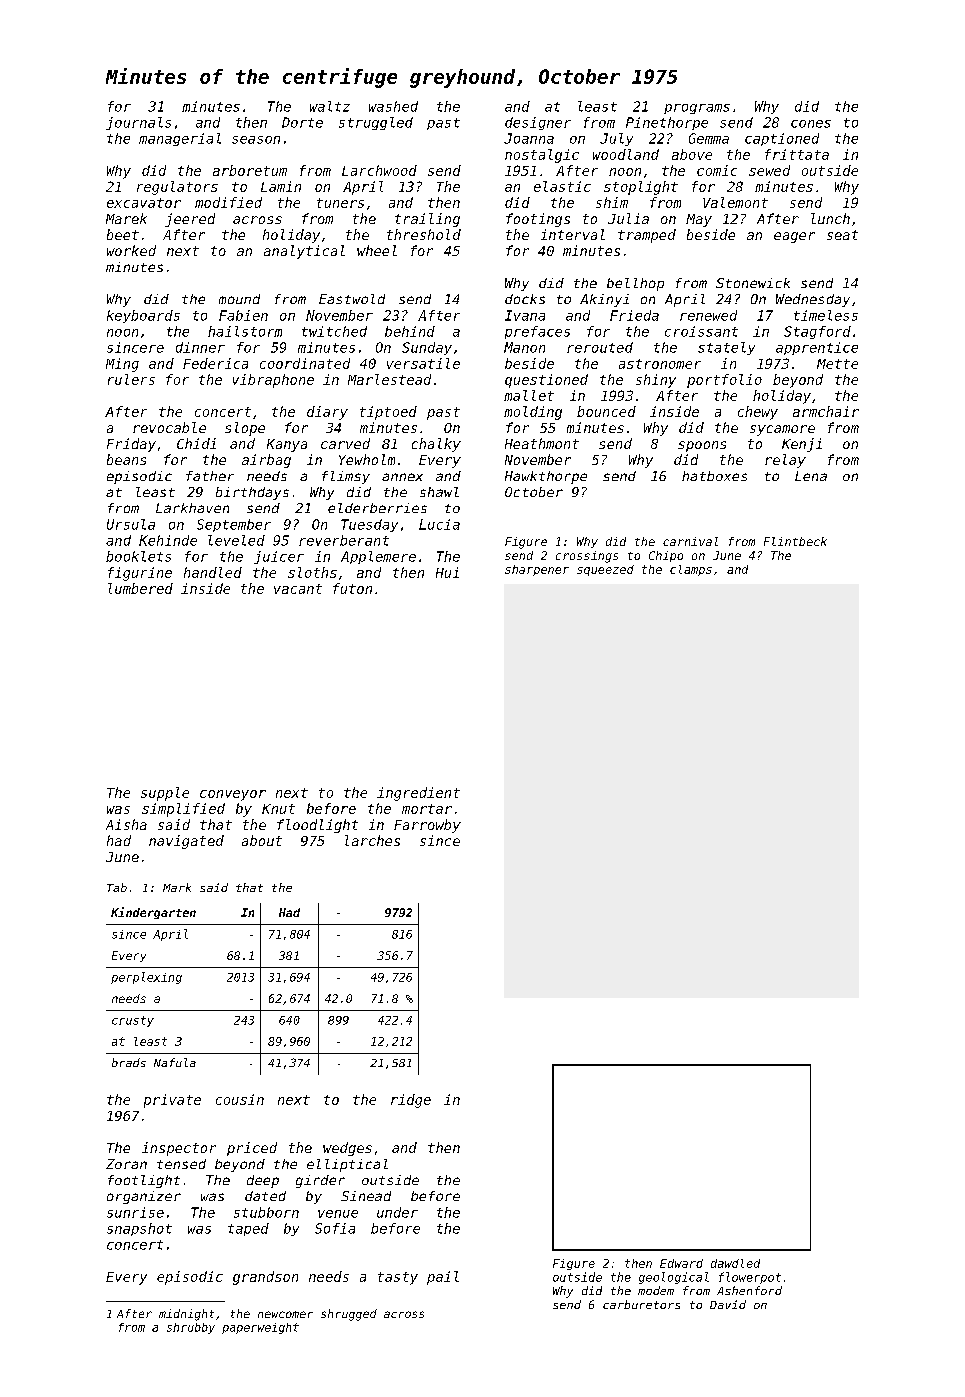  I want to click on shrubby, so click(191, 1328).
